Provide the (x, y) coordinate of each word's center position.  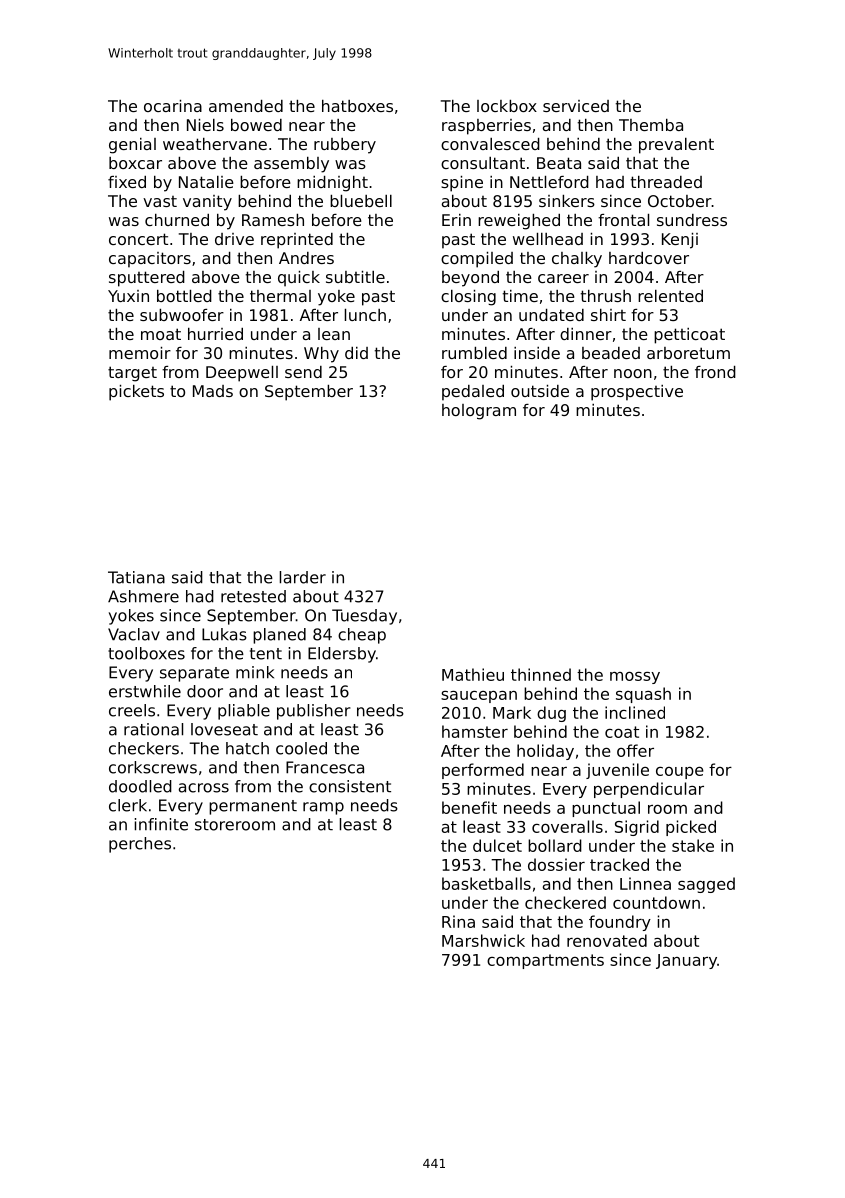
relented (670, 296)
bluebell (361, 201)
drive (234, 239)
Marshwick (483, 940)
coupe (680, 773)
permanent (253, 807)
